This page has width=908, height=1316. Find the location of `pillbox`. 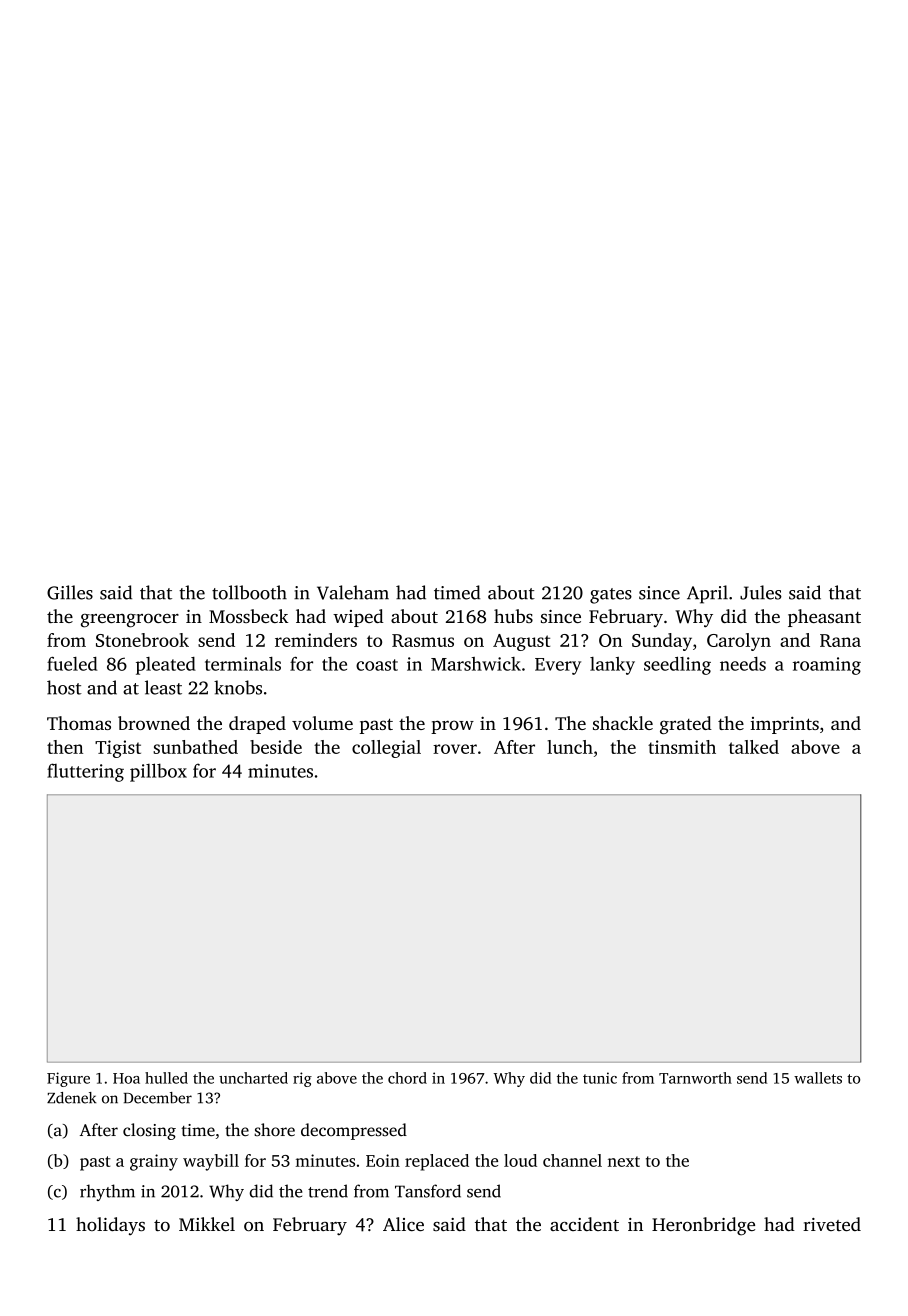

pillbox is located at coordinates (158, 772).
